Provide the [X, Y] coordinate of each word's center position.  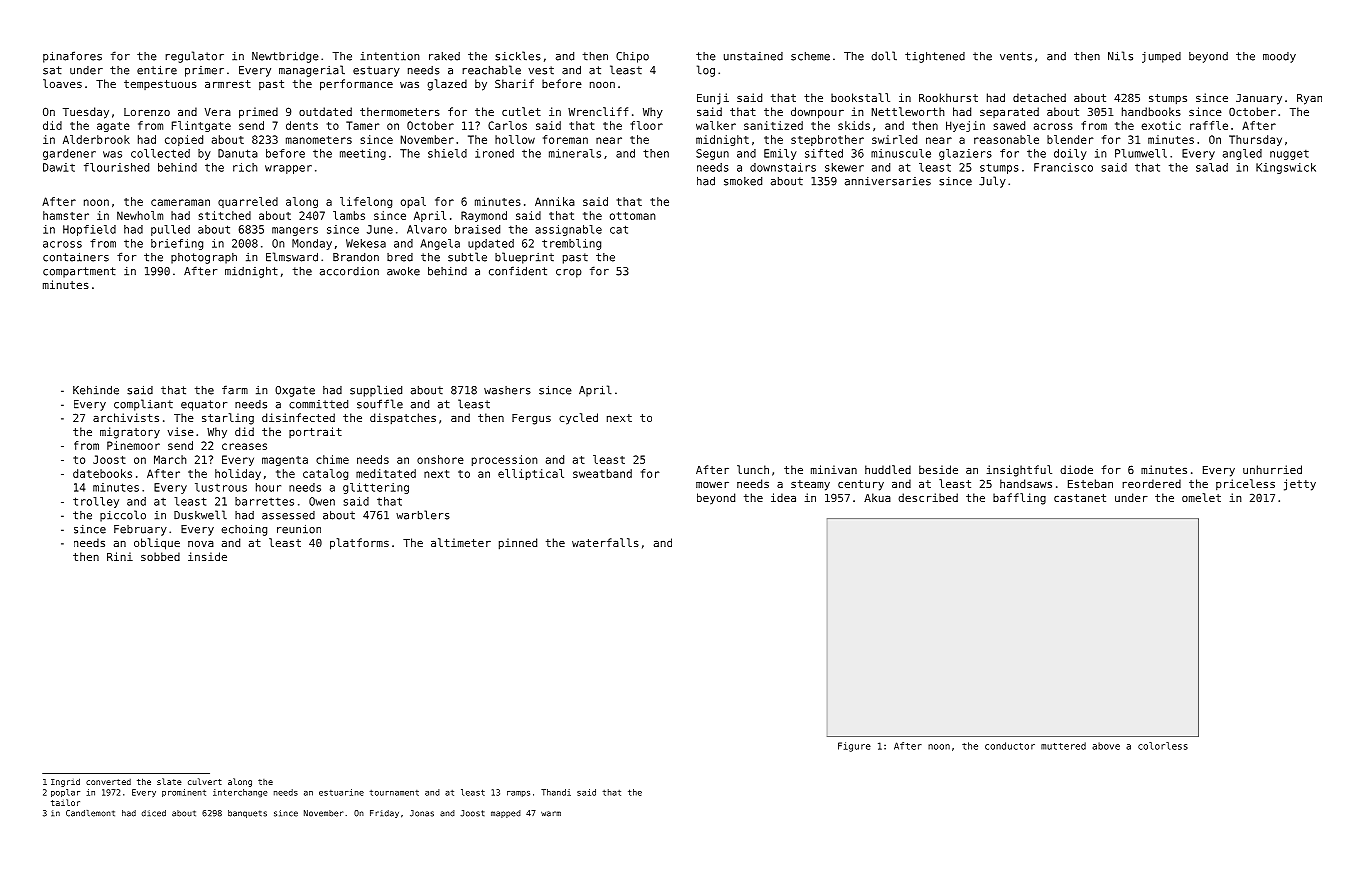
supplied [376, 391]
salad [1212, 167]
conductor [1010, 746]
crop [569, 273]
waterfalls [605, 542]
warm [551, 814]
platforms [359, 544]
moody [1279, 57]
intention [390, 56]
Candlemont [90, 813]
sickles [518, 56]
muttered [1063, 746]
